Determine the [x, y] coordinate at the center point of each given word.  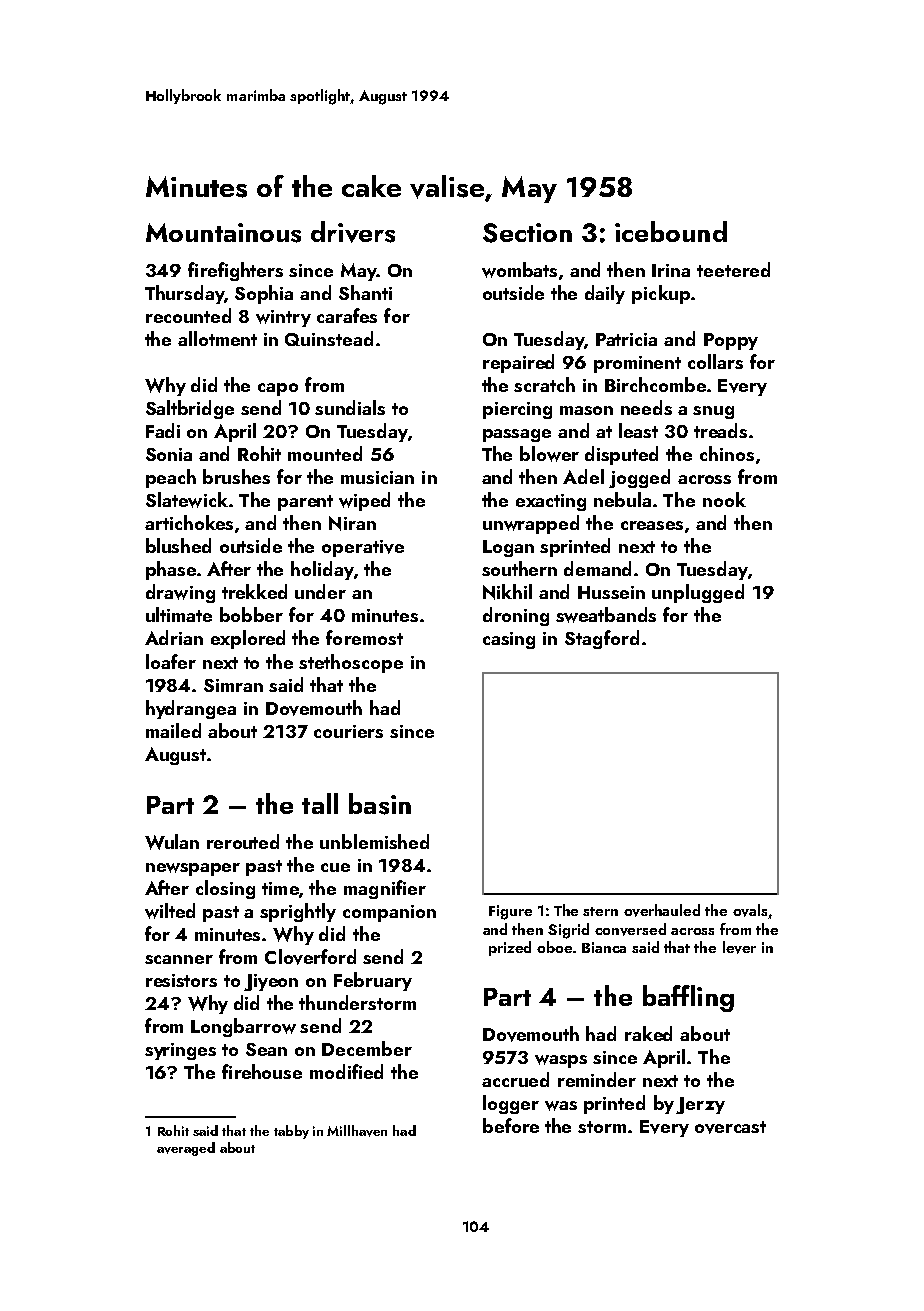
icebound [671, 231]
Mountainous [223, 233]
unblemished [374, 841]
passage [517, 435]
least [638, 430]
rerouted [243, 841]
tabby [291, 1132]
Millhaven [357, 1131]
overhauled [662, 910]
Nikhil [507, 592]
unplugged [698, 593]
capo [278, 389]
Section [527, 233]
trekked [254, 591]
